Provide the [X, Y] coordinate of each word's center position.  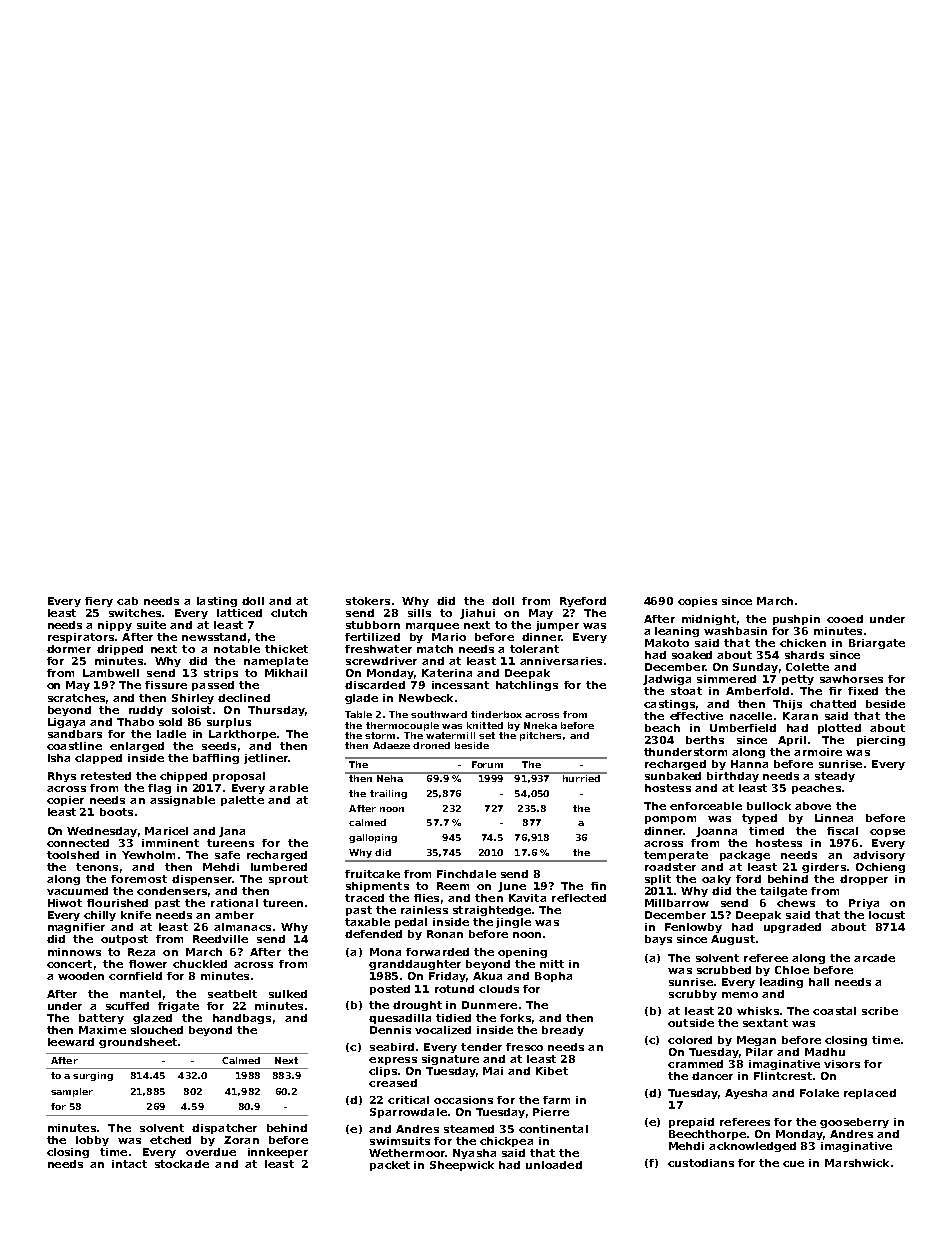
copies [697, 602]
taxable [367, 922]
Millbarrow [677, 903]
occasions [463, 1100]
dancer [712, 1076]
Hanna [749, 764]
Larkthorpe [242, 735]
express [393, 1061]
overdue [211, 1152]
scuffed [127, 1006]
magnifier [76, 928]
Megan [756, 1041]
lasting [217, 602]
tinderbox [496, 714]
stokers [368, 601]
